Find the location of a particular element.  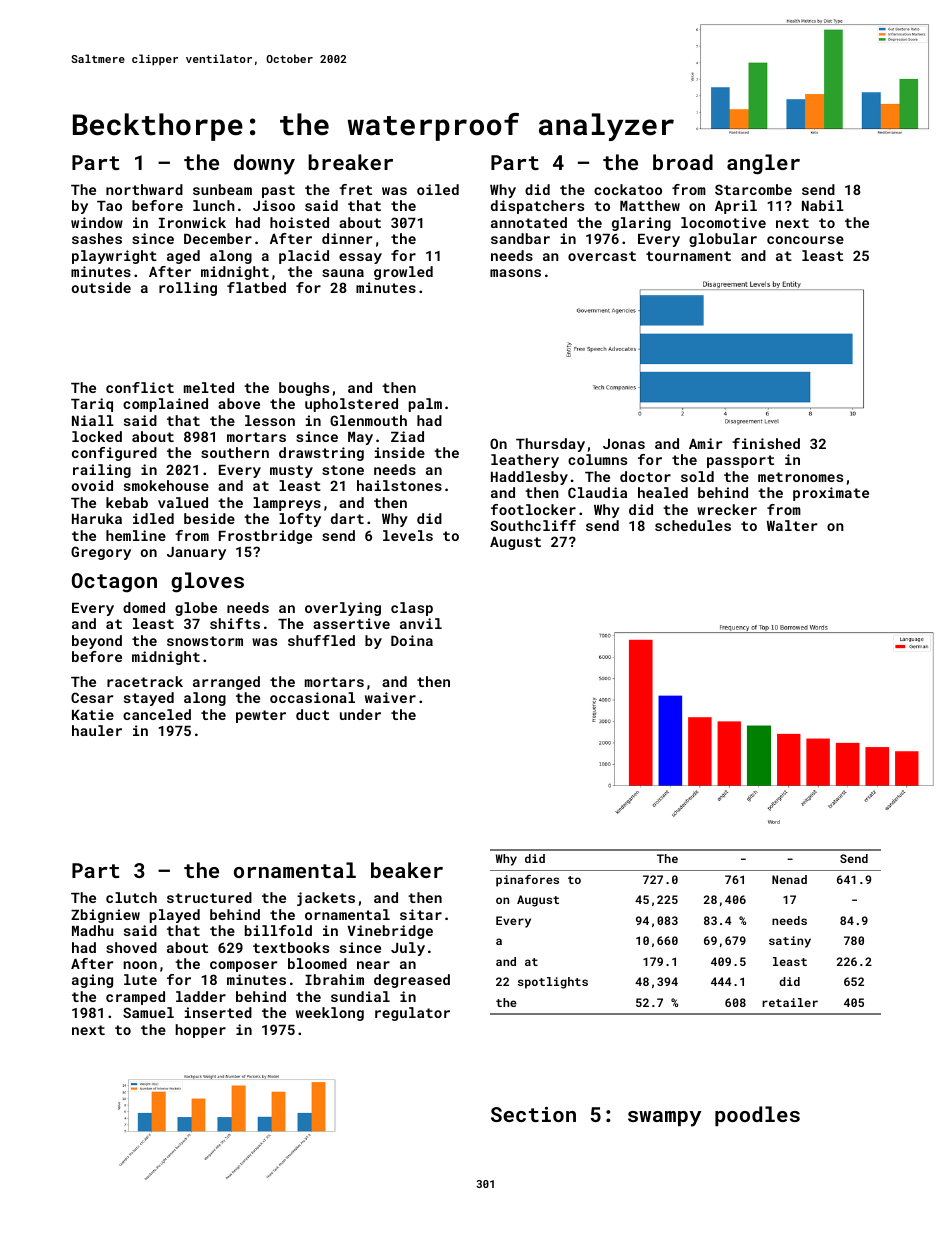

Walter is located at coordinates (792, 525).
